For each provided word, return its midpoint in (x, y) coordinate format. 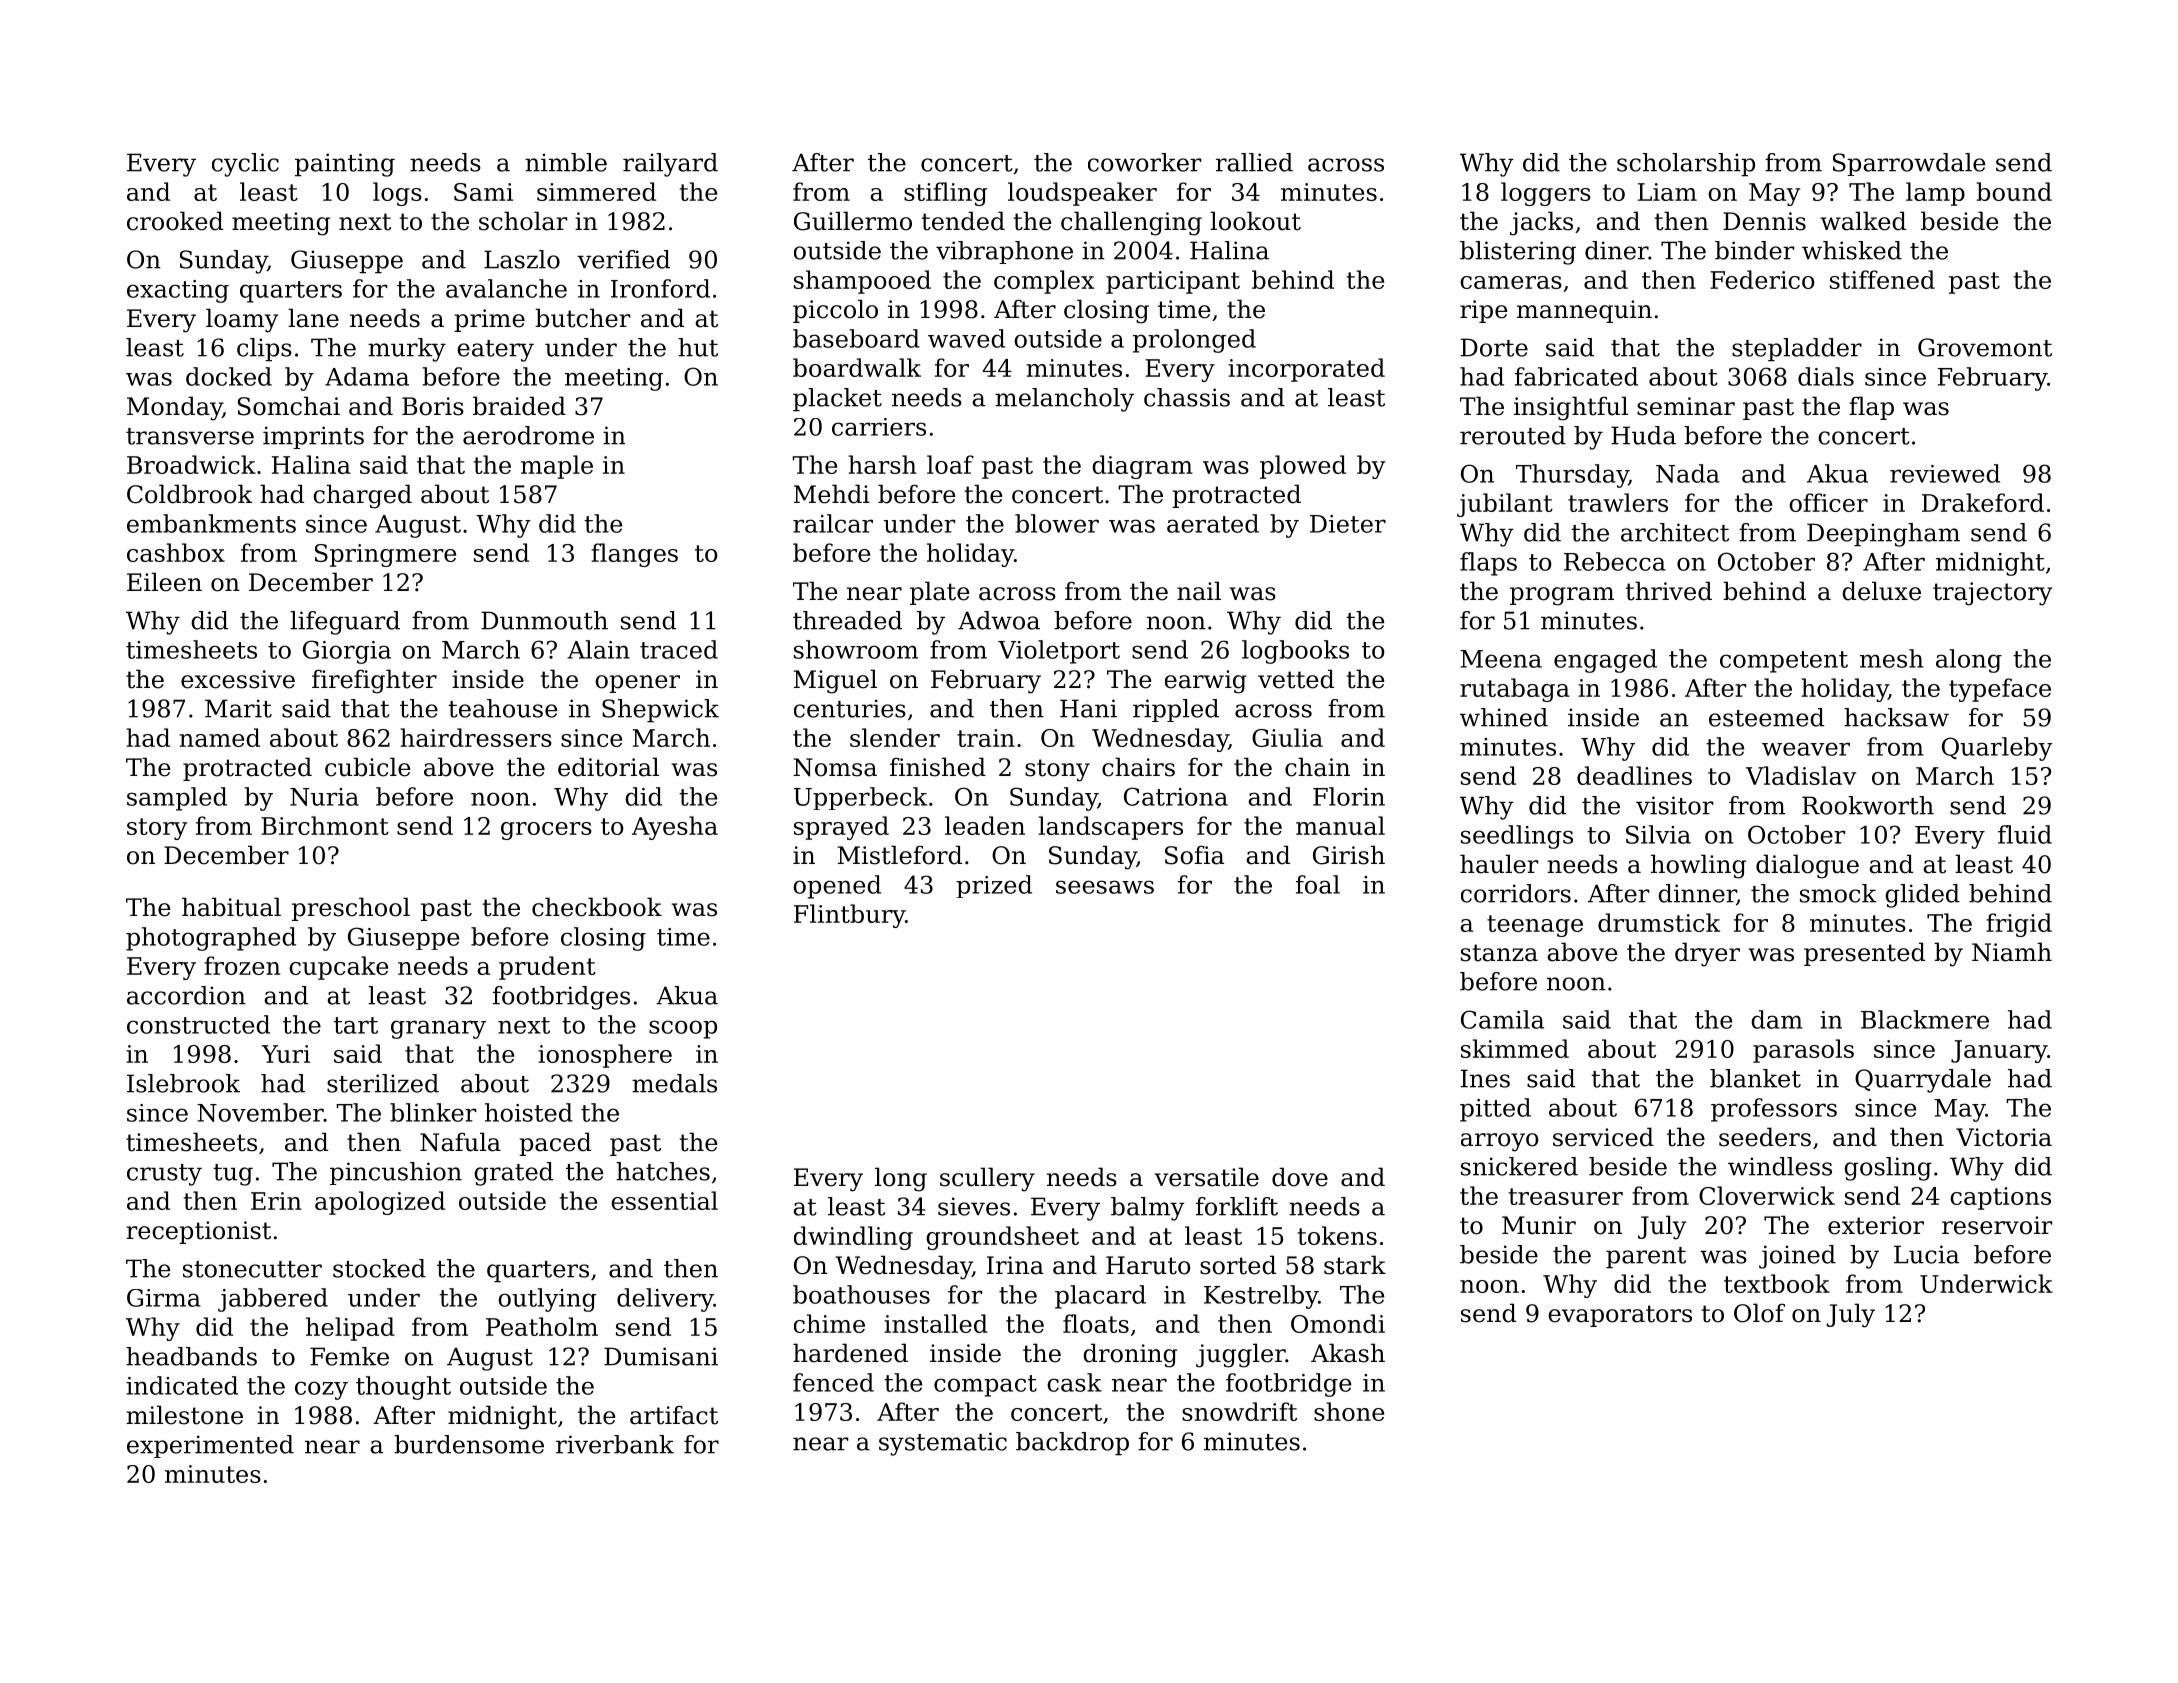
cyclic (245, 165)
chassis (1187, 397)
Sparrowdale (1909, 164)
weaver (1806, 749)
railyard (670, 165)
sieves (974, 1206)
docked (229, 376)
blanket (1755, 1078)
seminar (1686, 406)
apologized (380, 1203)
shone (1349, 1411)
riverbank (615, 1444)
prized (994, 886)
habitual (231, 907)
